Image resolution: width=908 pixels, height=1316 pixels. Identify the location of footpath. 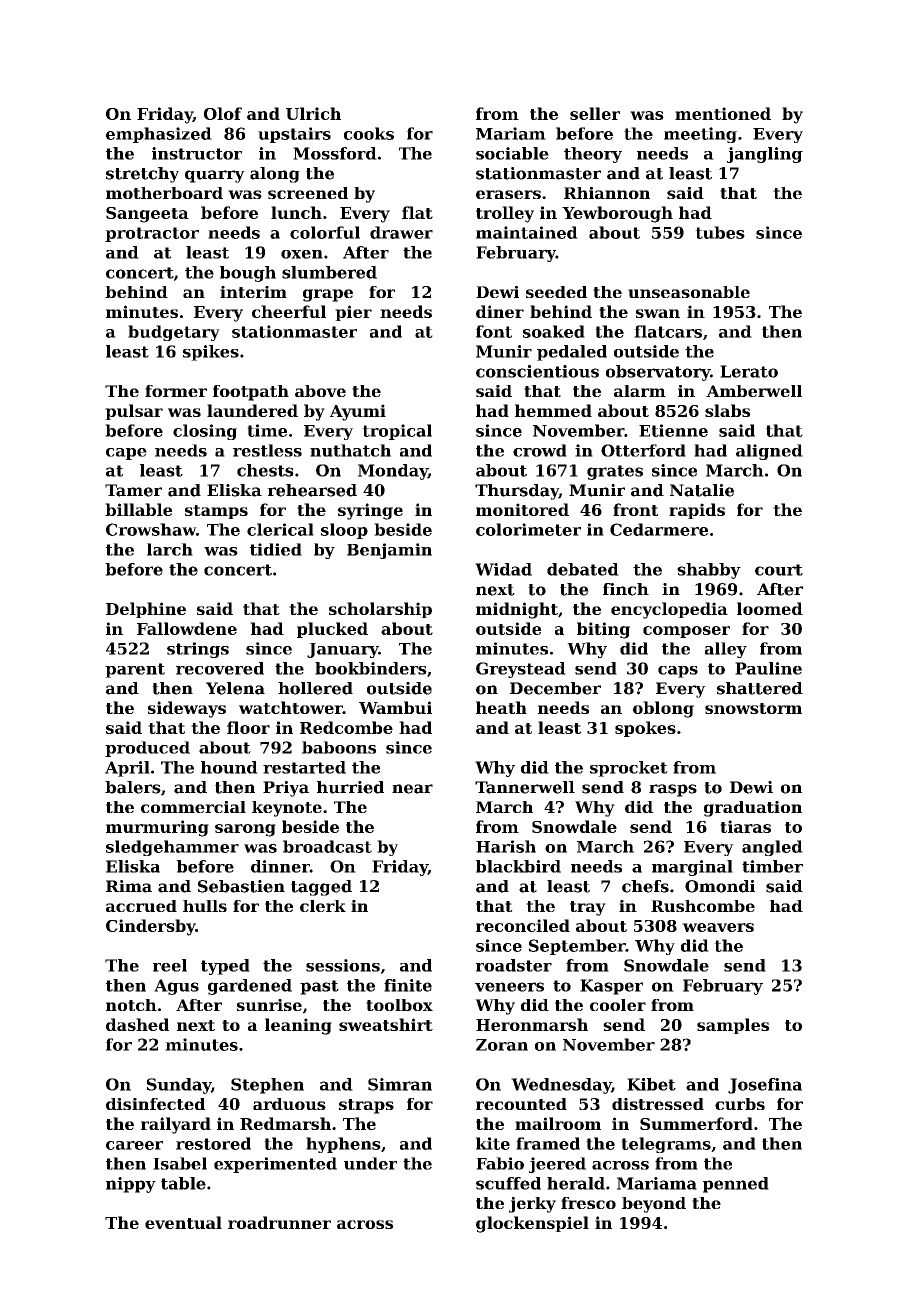
(251, 393).
